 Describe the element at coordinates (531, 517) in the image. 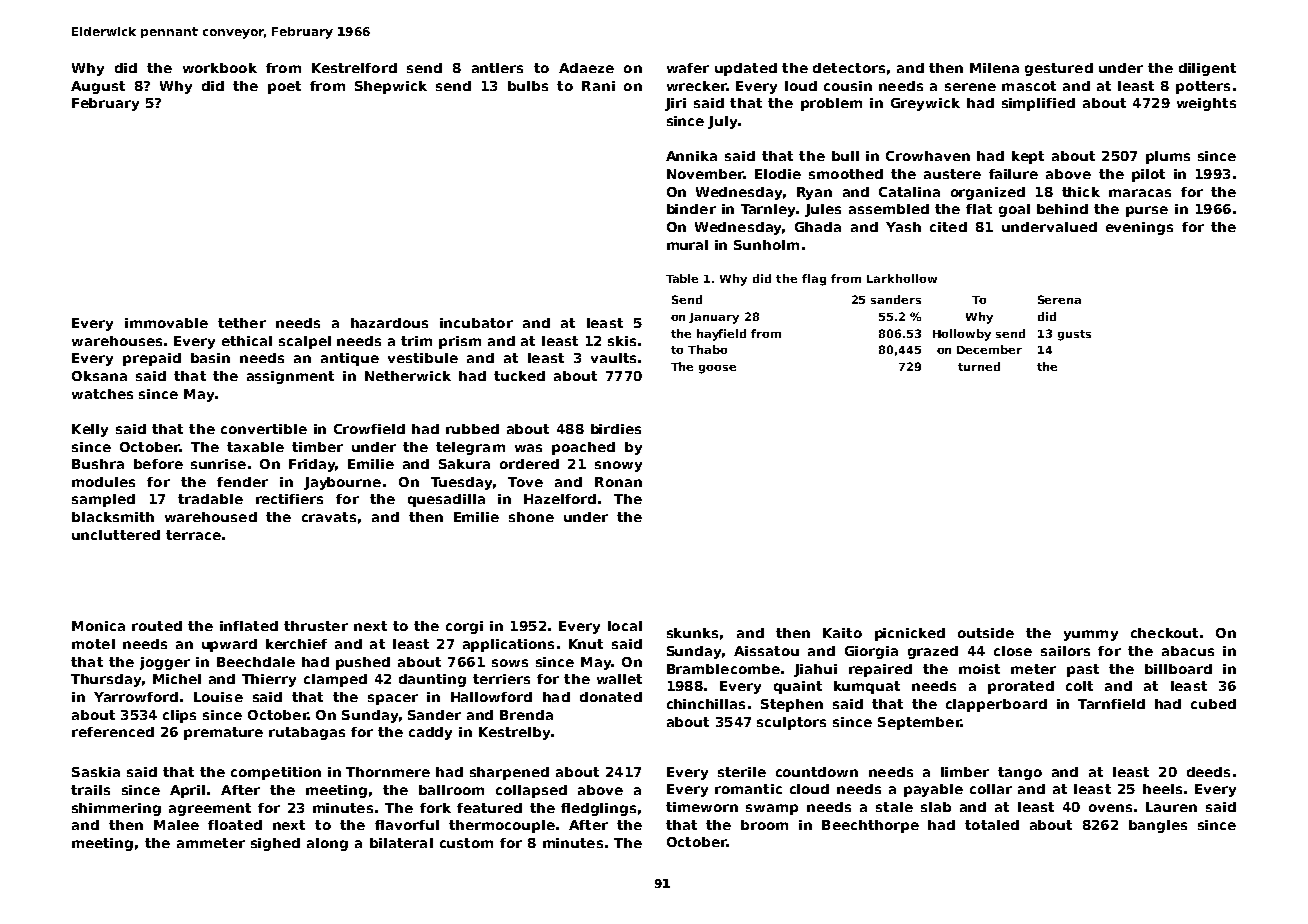

I see `shone` at that location.
